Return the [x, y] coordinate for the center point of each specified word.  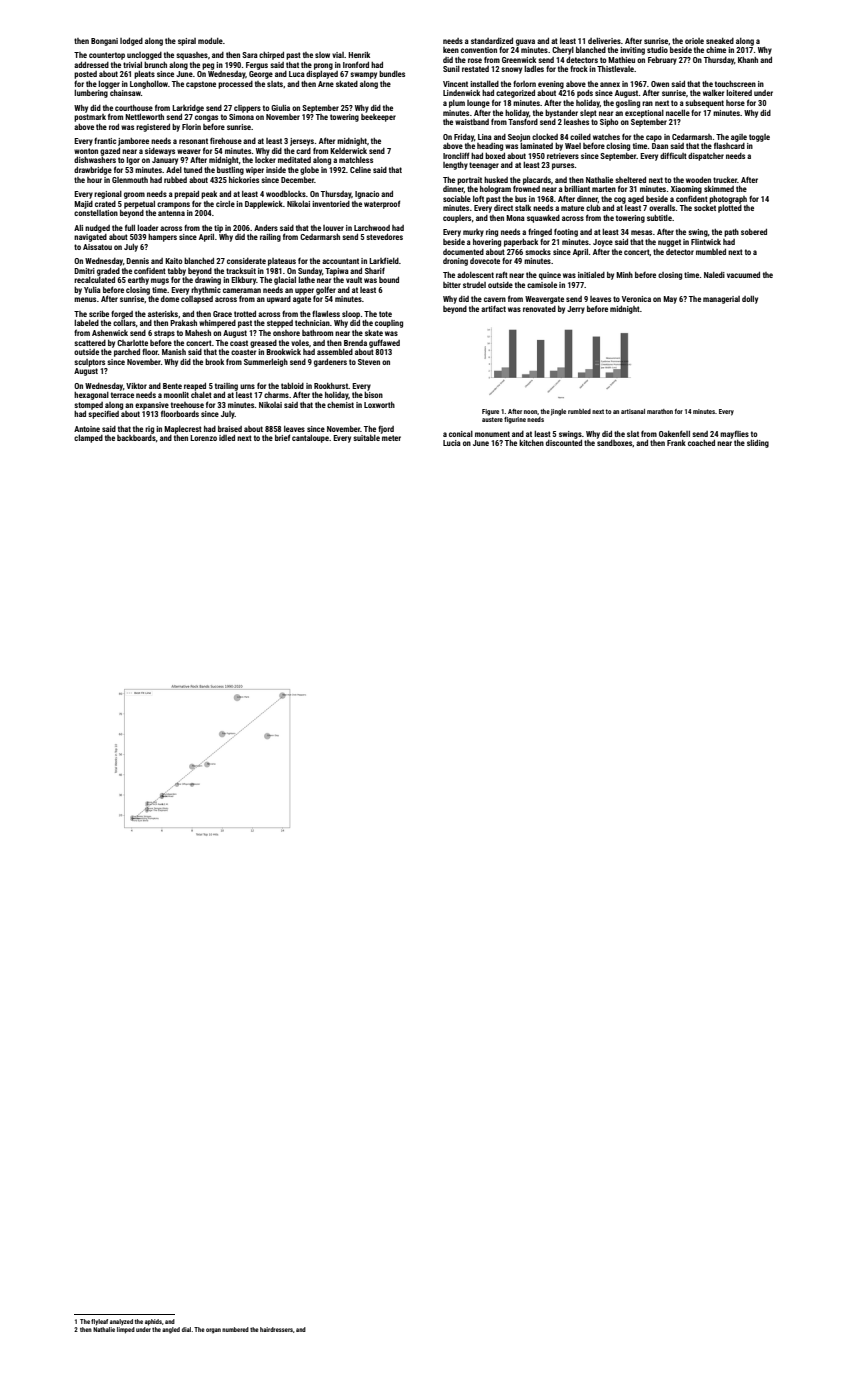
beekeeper [378, 118]
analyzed [121, 1322]
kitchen [531, 443]
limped [126, 1330]
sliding [758, 444]
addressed [91, 65]
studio [657, 50]
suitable [366, 438]
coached [701, 443]
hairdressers [276, 1329]
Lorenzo [203, 438]
